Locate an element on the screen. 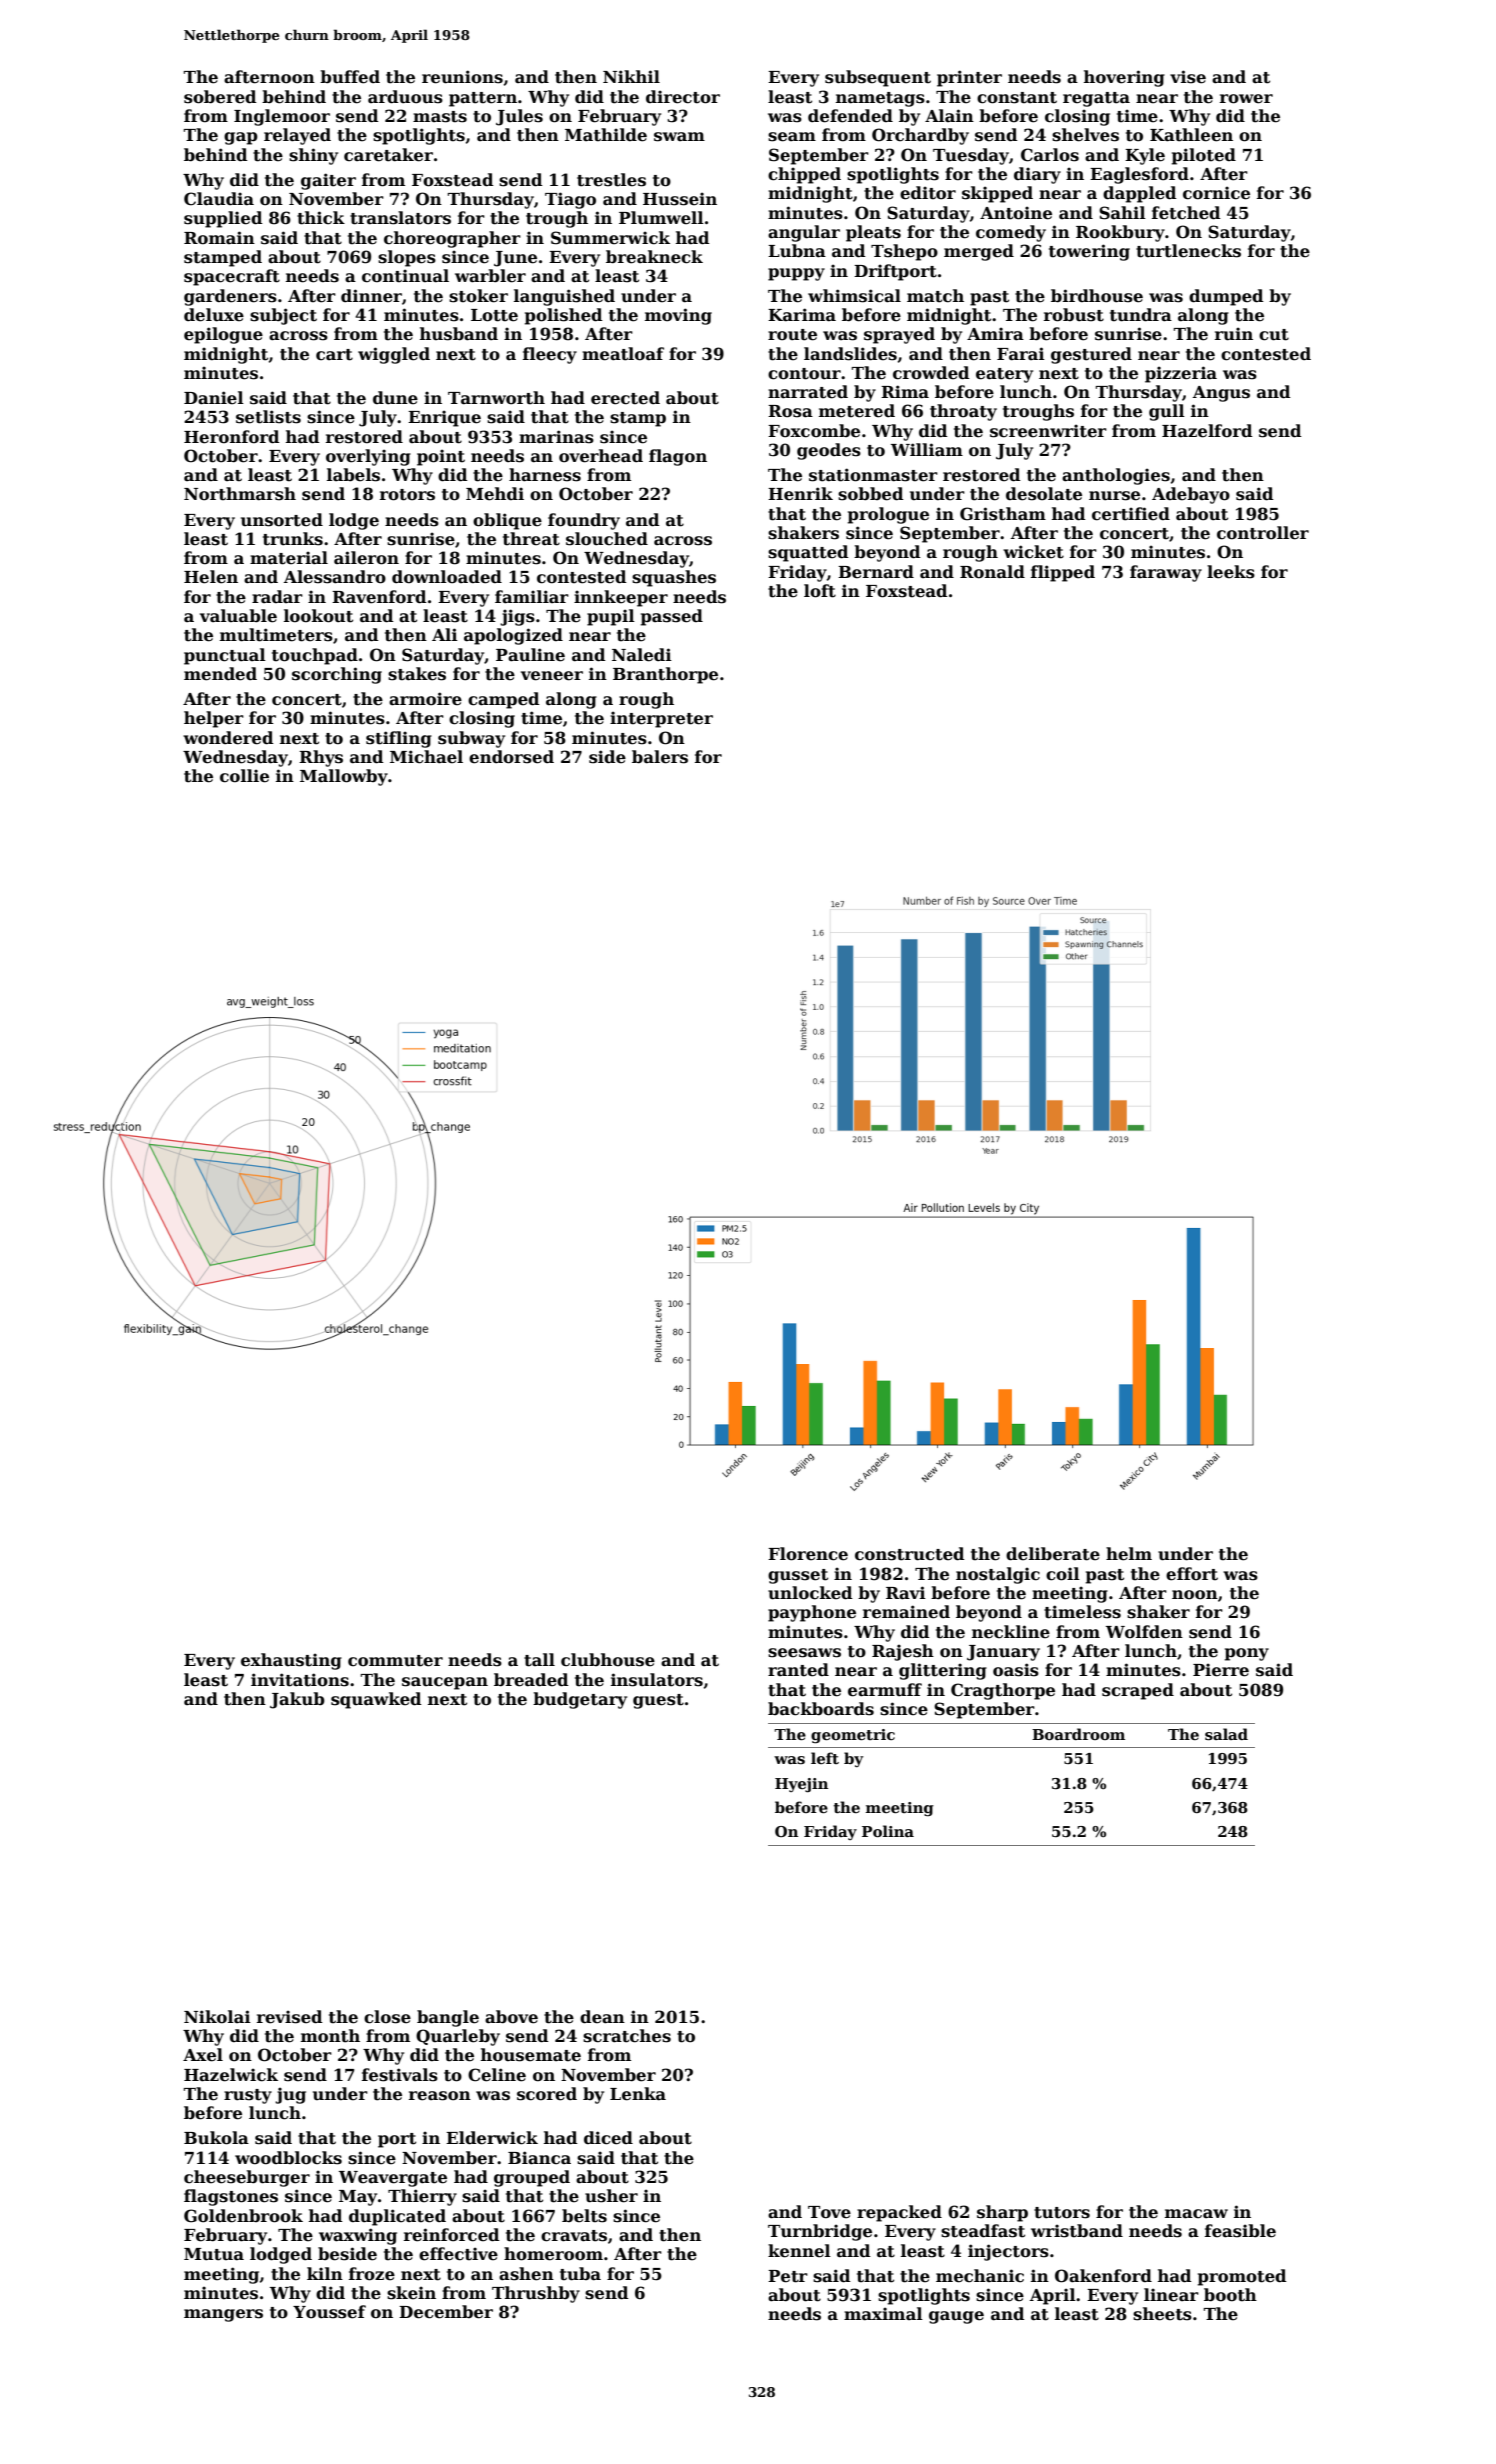 Image resolution: width=1496 pixels, height=2464 pixels. mangers is located at coordinates (223, 2315).
